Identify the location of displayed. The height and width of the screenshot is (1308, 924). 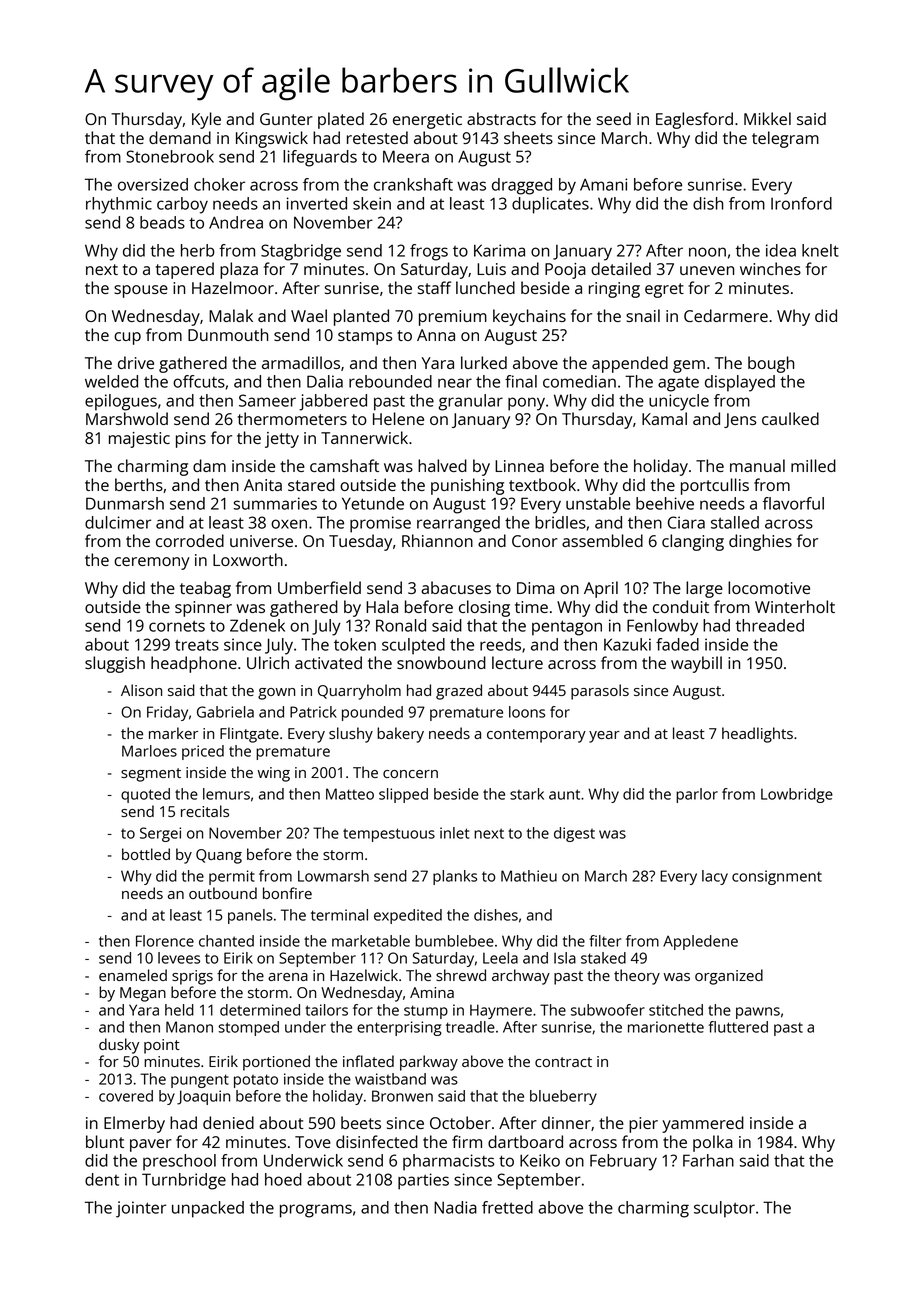
(740, 383).
